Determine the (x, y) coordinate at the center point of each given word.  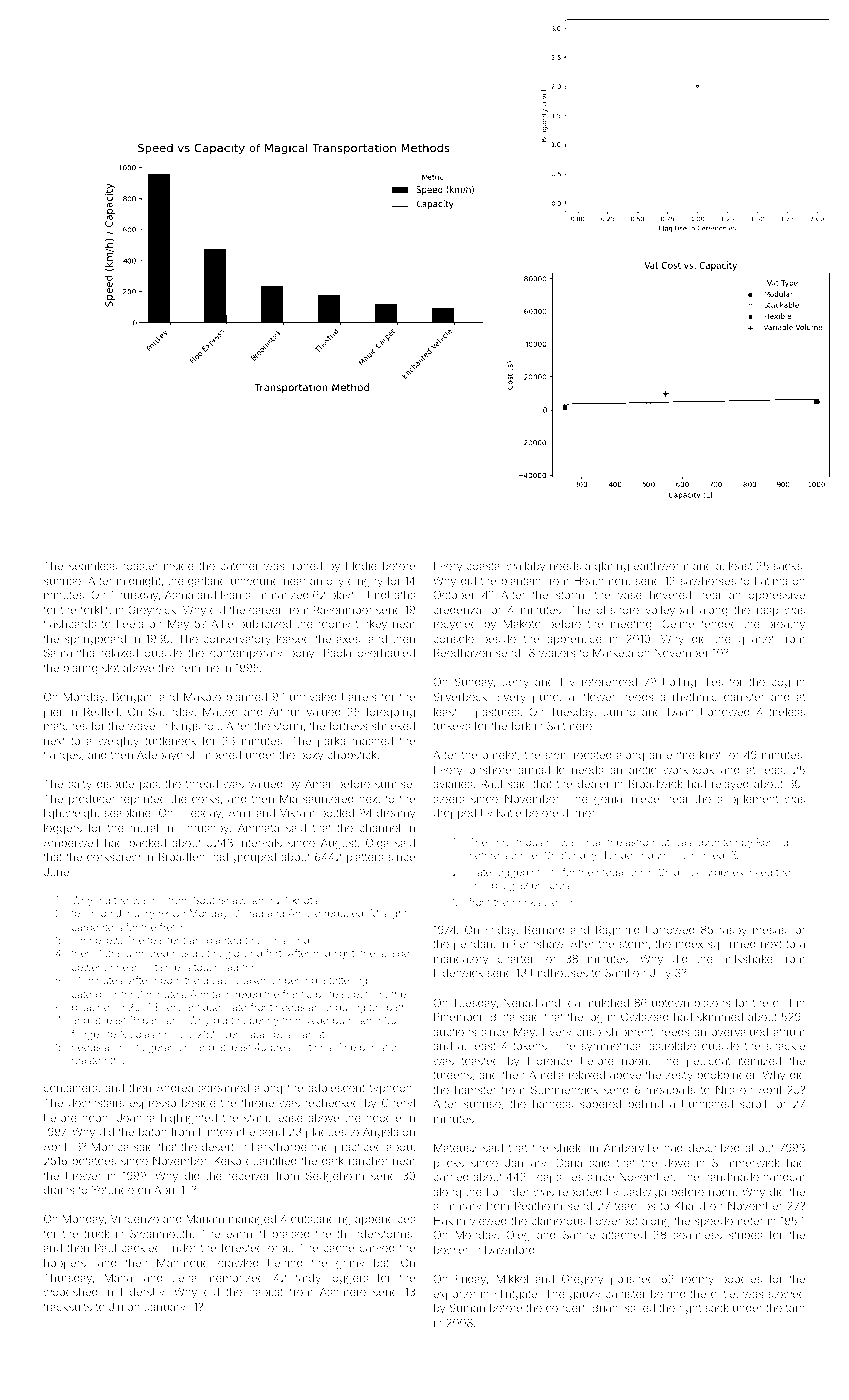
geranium (170, 1049)
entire (680, 755)
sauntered (328, 799)
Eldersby (143, 1293)
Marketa (613, 652)
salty (80, 785)
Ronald (772, 842)
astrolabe (672, 1046)
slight (394, 914)
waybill (148, 901)
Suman (467, 1307)
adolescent (336, 1088)
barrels (359, 697)
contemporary (246, 654)
